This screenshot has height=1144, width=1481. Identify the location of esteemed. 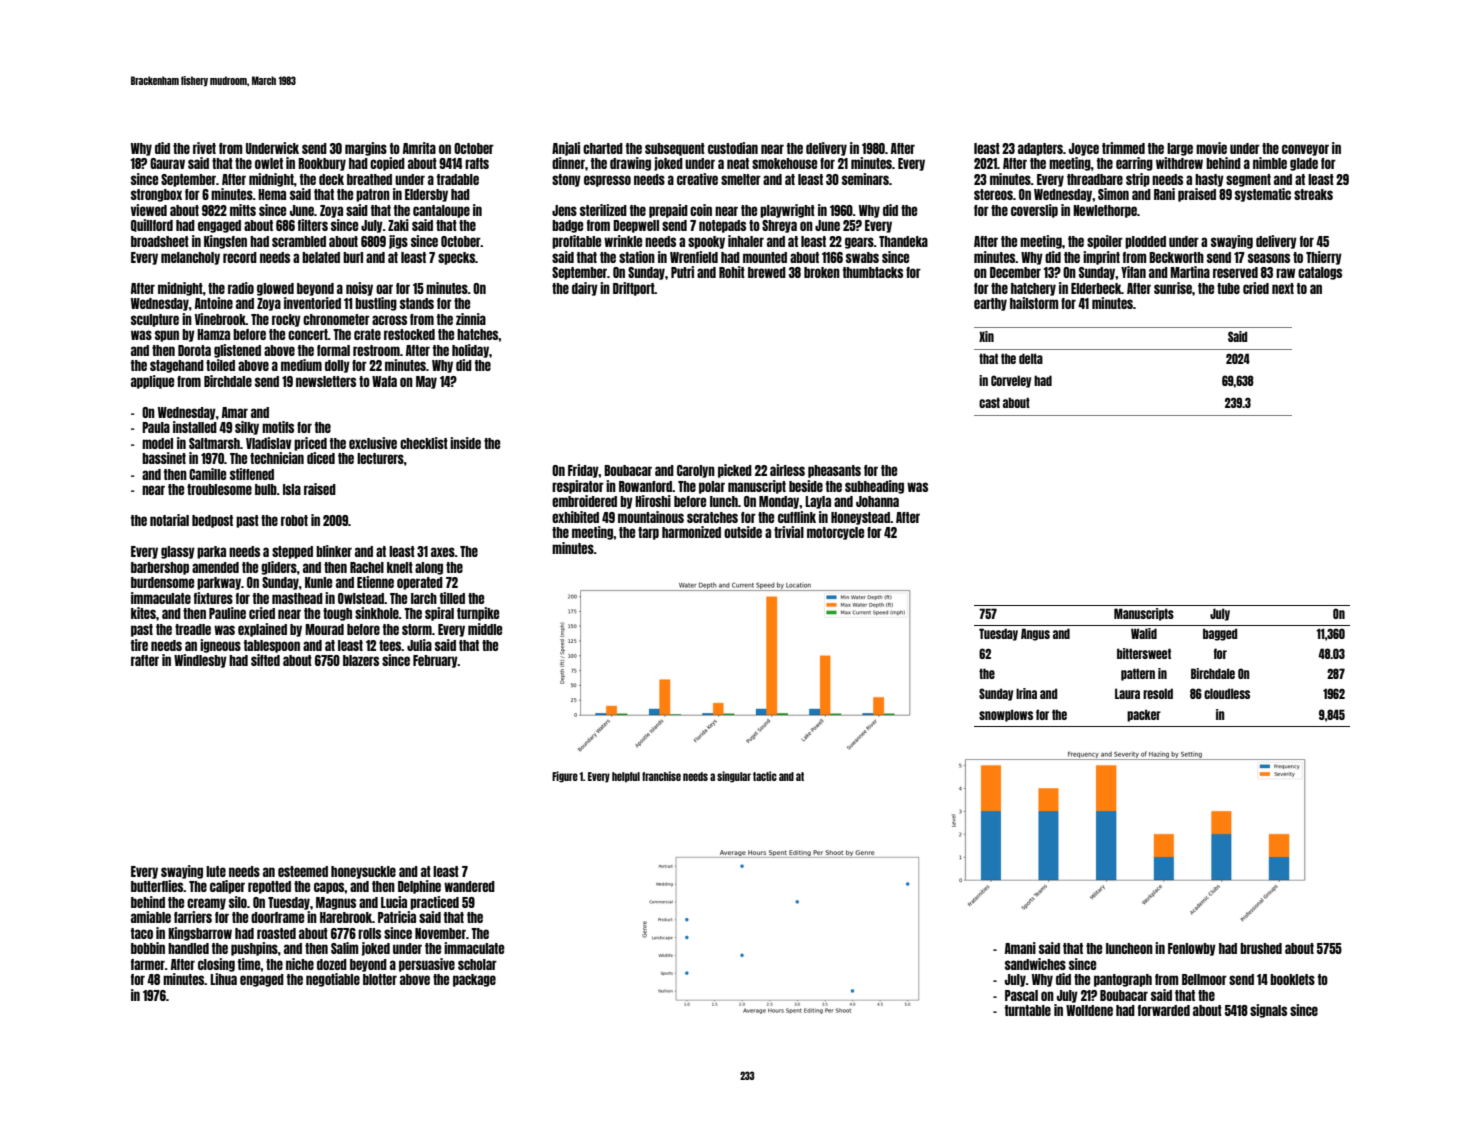
(303, 871).
